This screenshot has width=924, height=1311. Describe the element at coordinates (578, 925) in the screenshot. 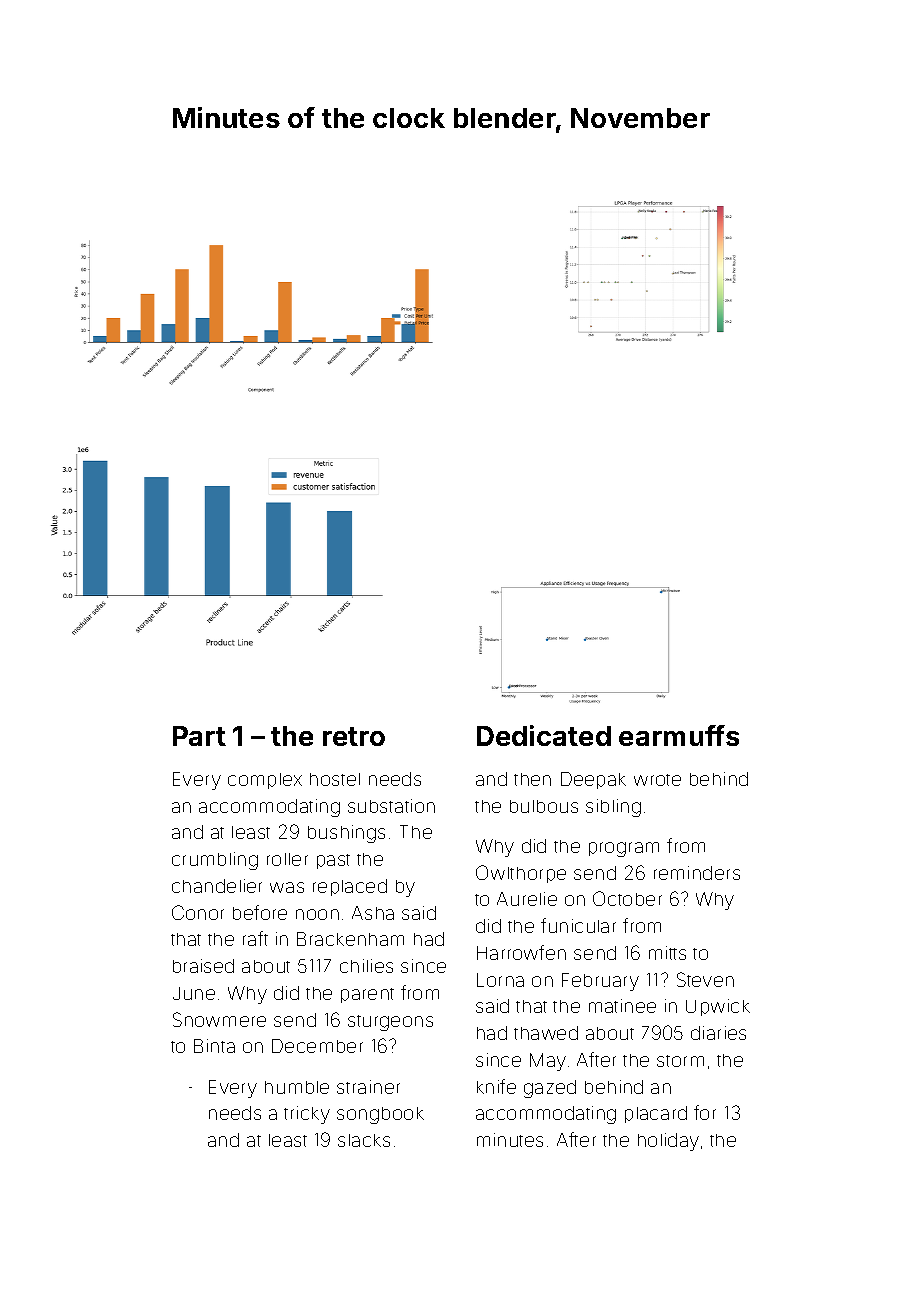

I see `funicular` at that location.
